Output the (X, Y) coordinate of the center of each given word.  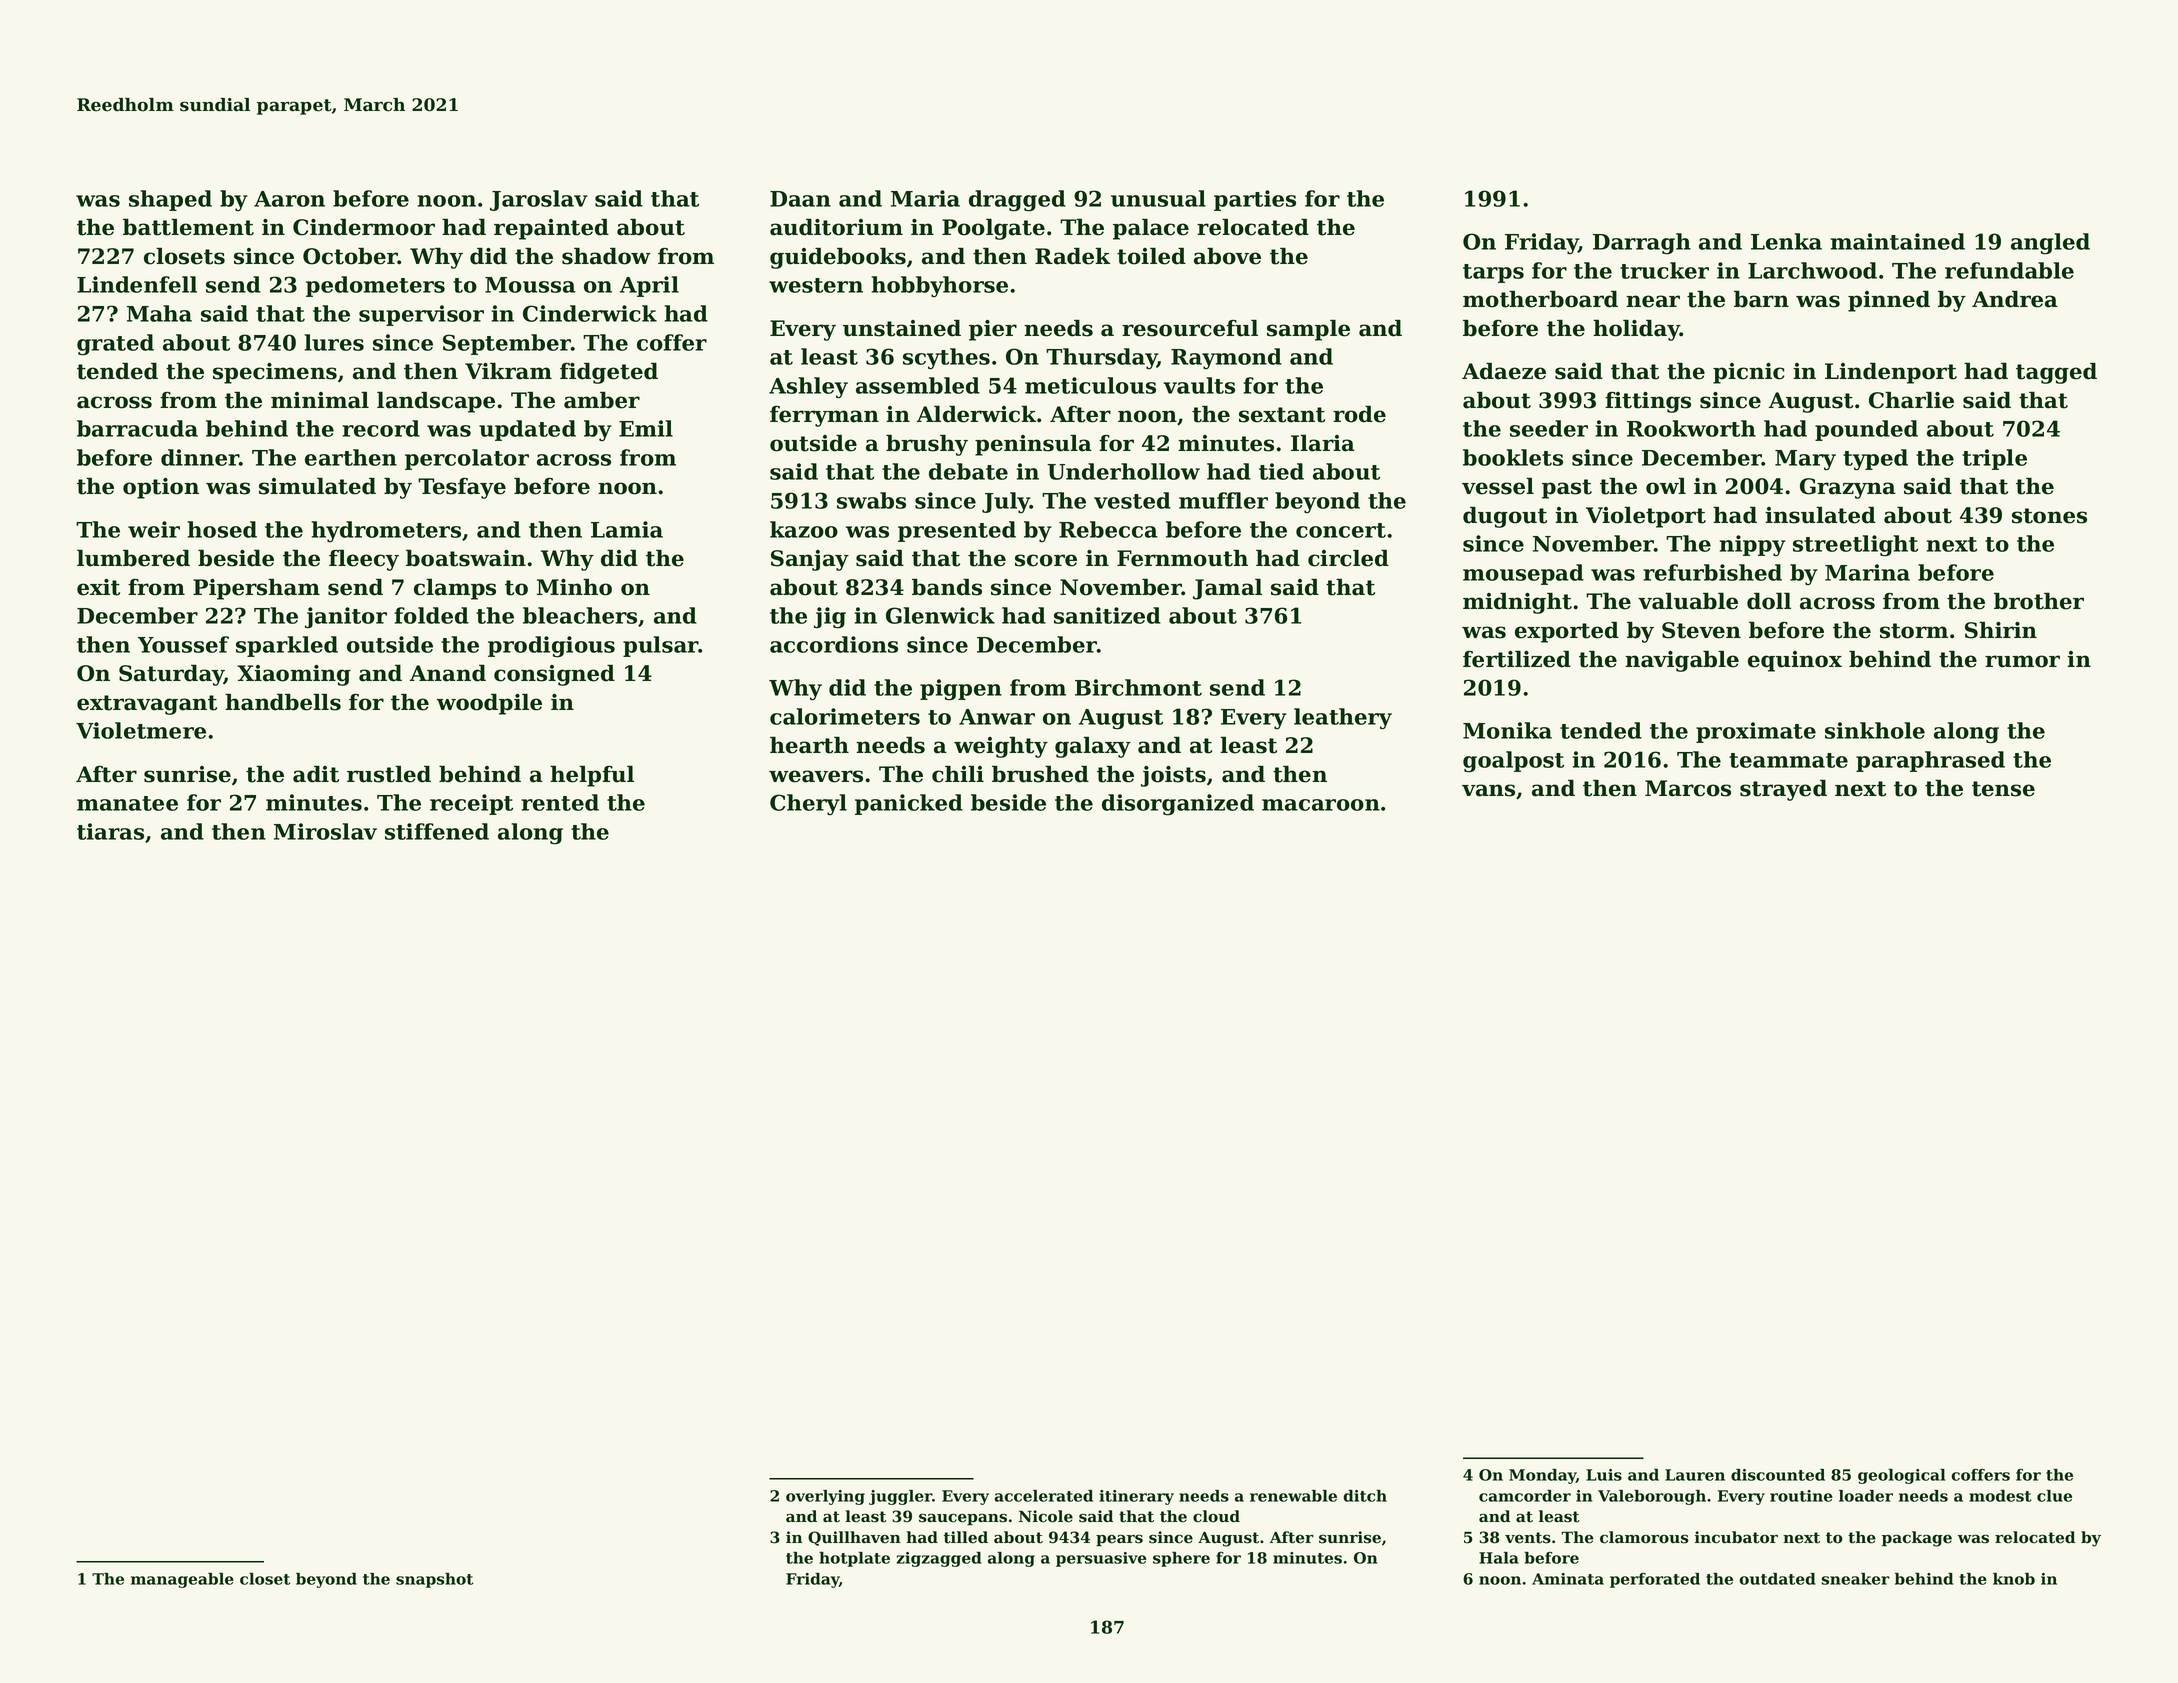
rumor (2022, 661)
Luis (1604, 1475)
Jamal (1227, 589)
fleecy (364, 560)
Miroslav (325, 831)
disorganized (1178, 805)
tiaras (110, 831)
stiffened (437, 831)
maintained (1898, 241)
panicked (909, 804)
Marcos (1688, 788)
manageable (182, 1580)
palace (1151, 229)
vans (1488, 790)
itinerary (1136, 1497)
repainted (551, 229)
